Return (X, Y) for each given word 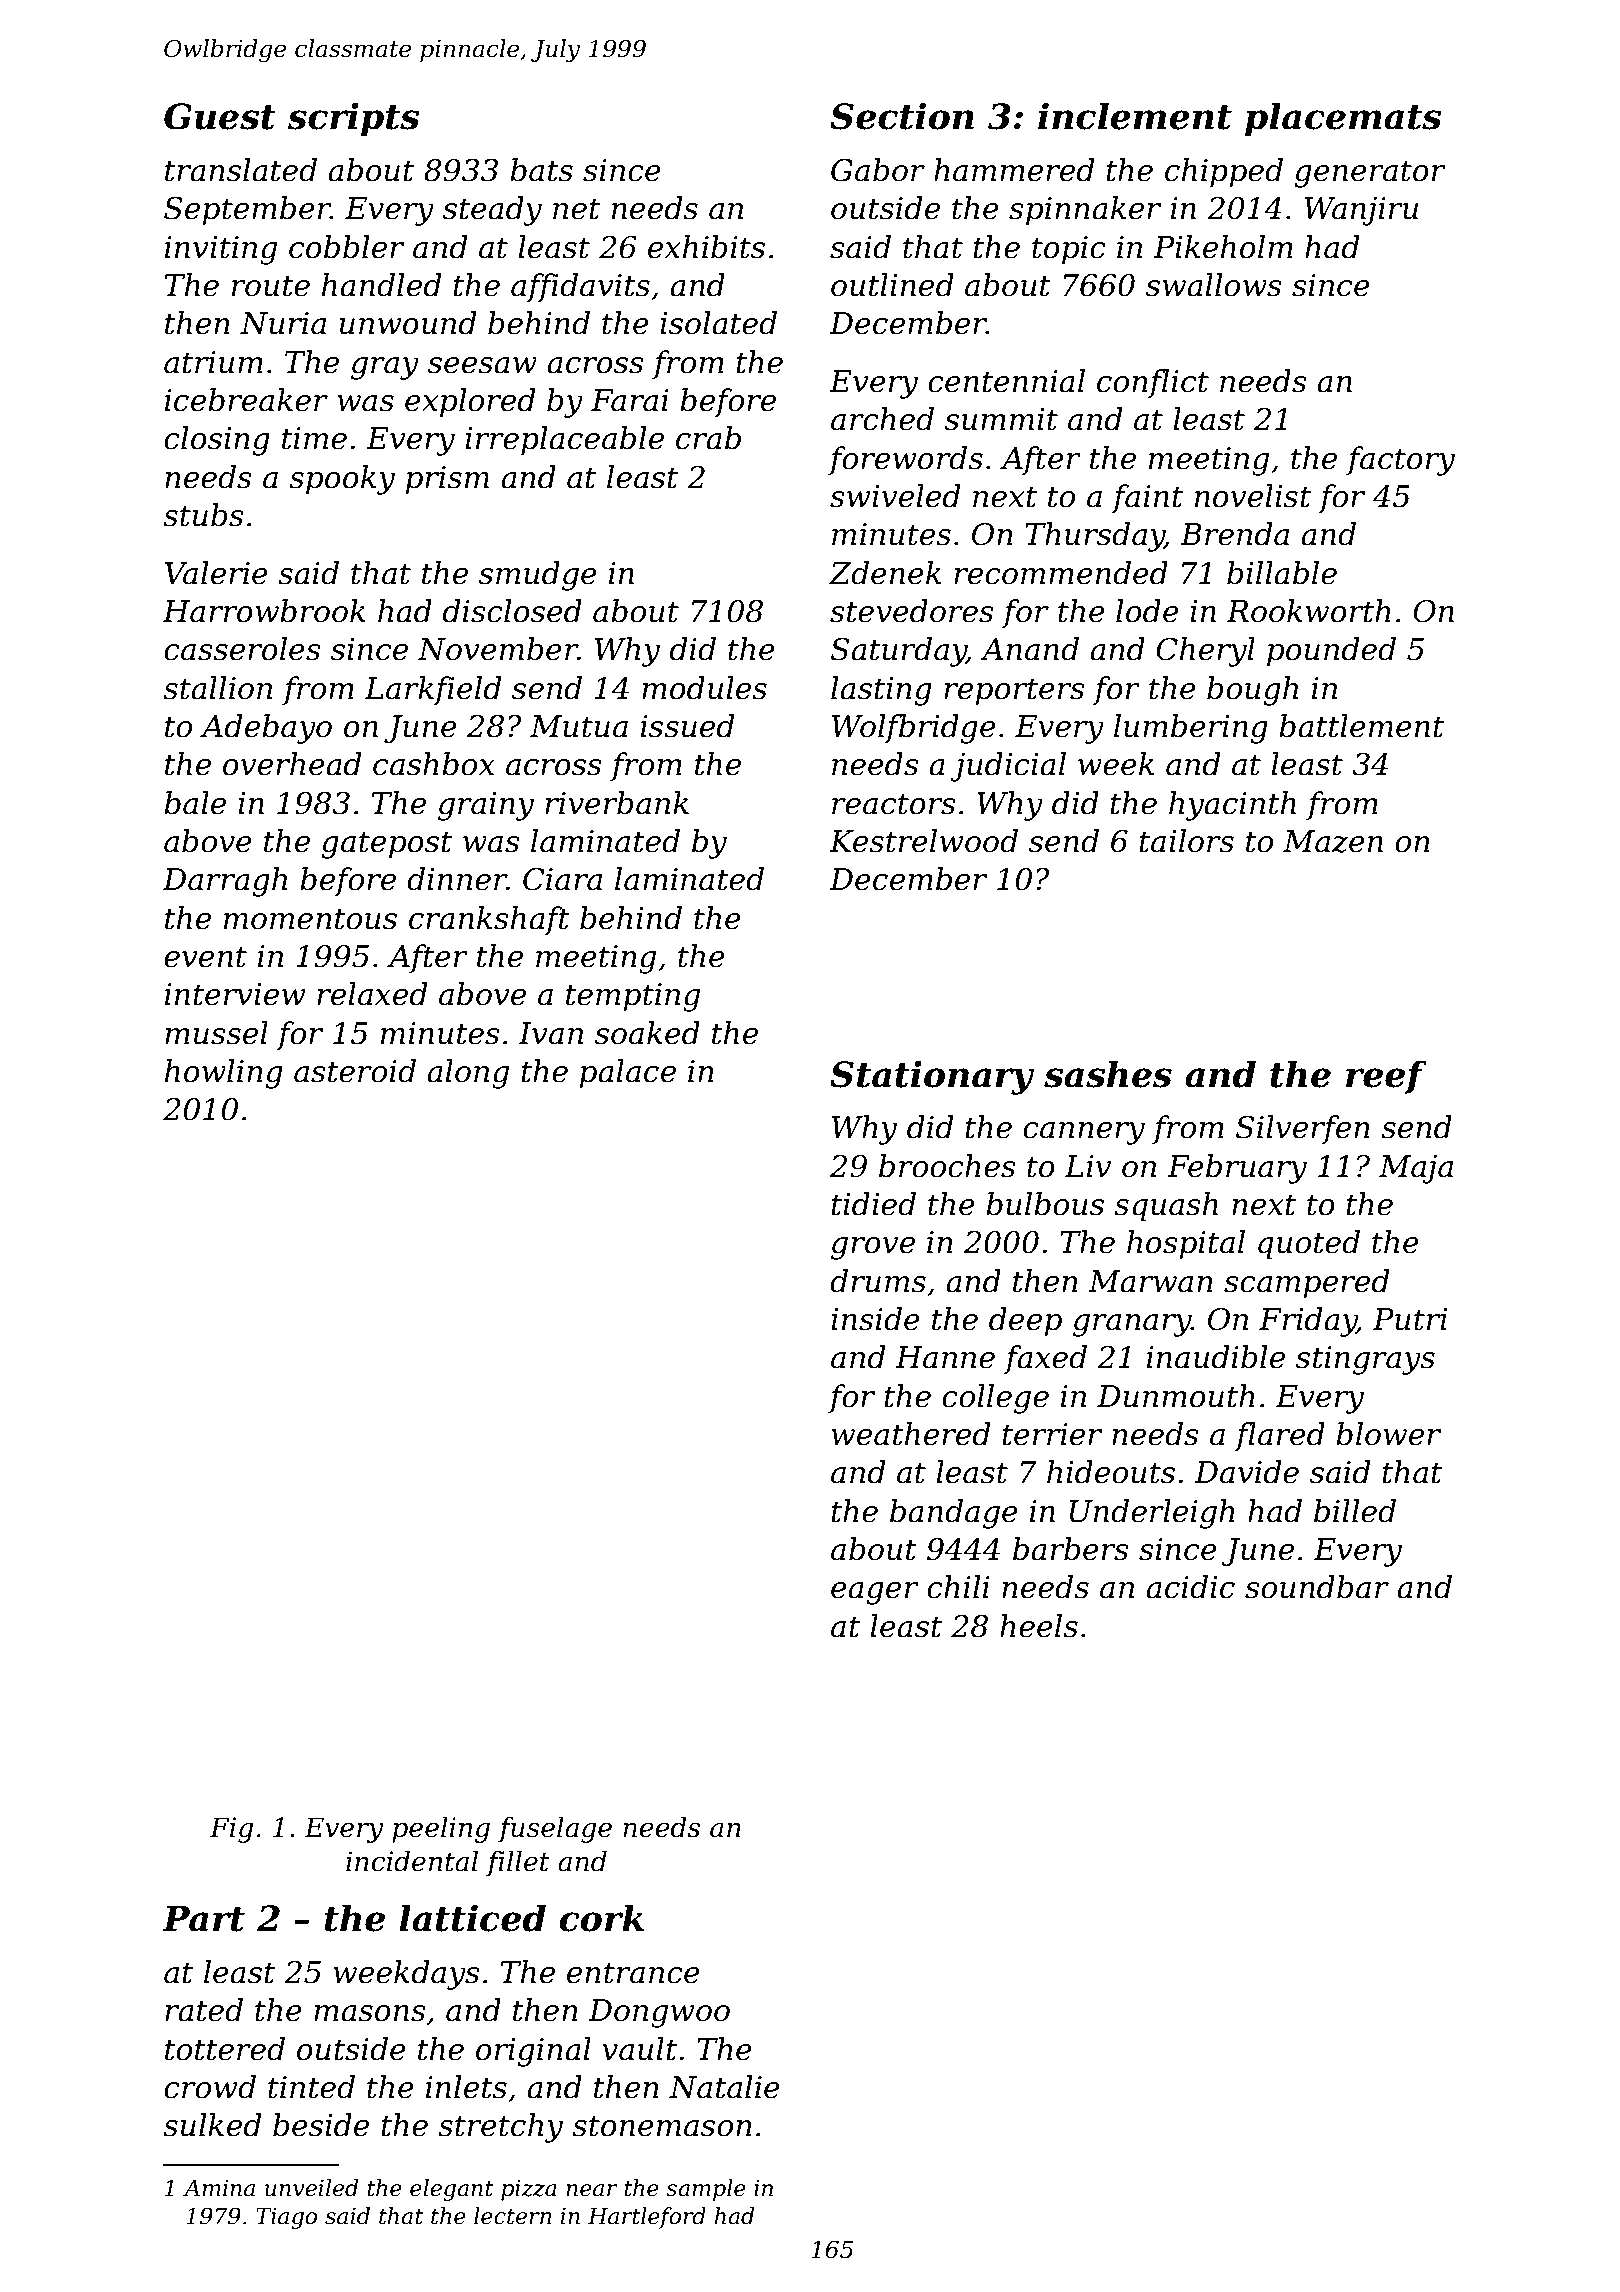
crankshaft (489, 920)
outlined (892, 285)
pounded (1331, 652)
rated (204, 2010)
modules (704, 688)
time (314, 438)
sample (706, 2190)
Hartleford (647, 2218)
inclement (1135, 116)
